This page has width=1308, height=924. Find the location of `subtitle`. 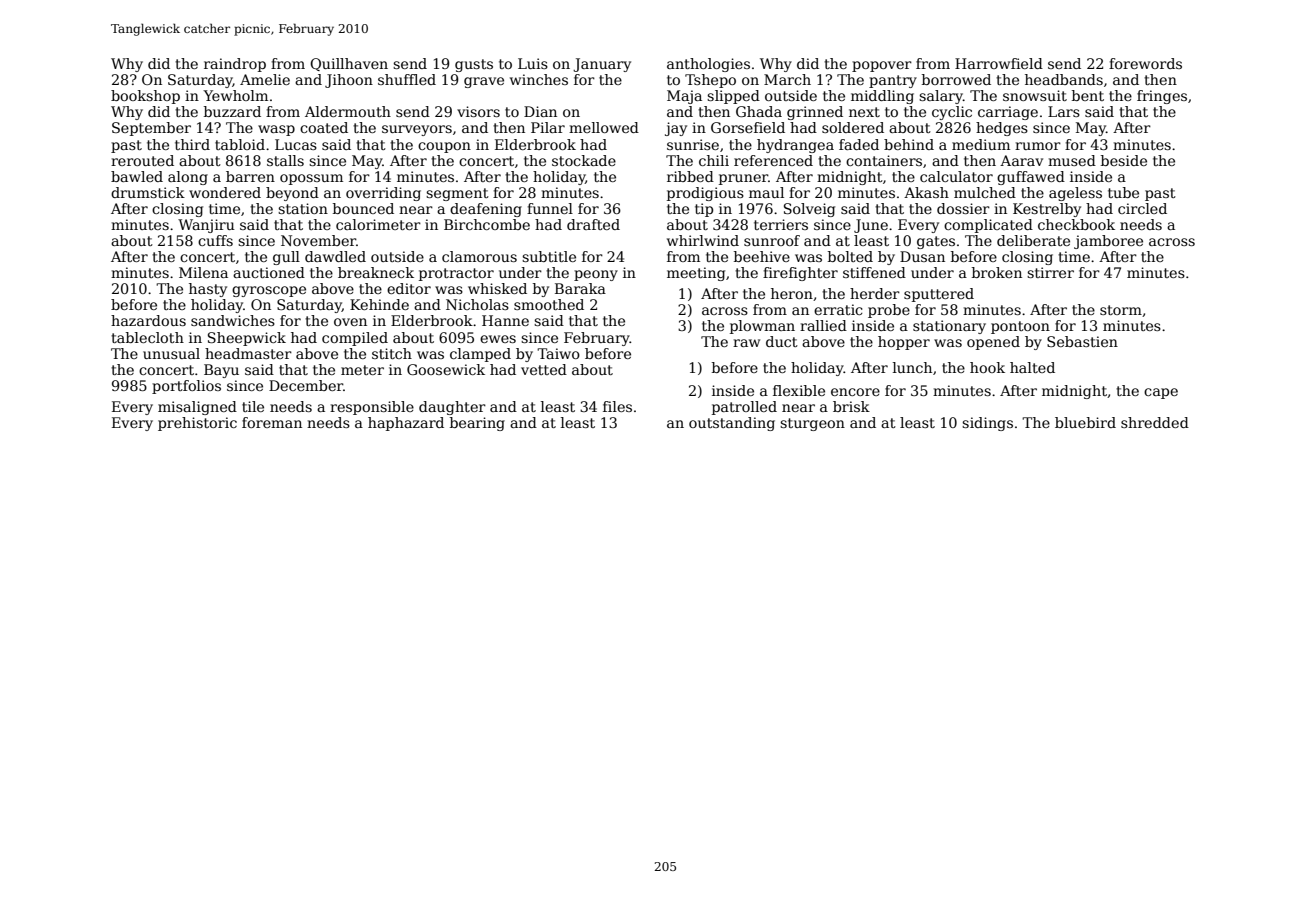

subtitle is located at coordinates (549, 256).
